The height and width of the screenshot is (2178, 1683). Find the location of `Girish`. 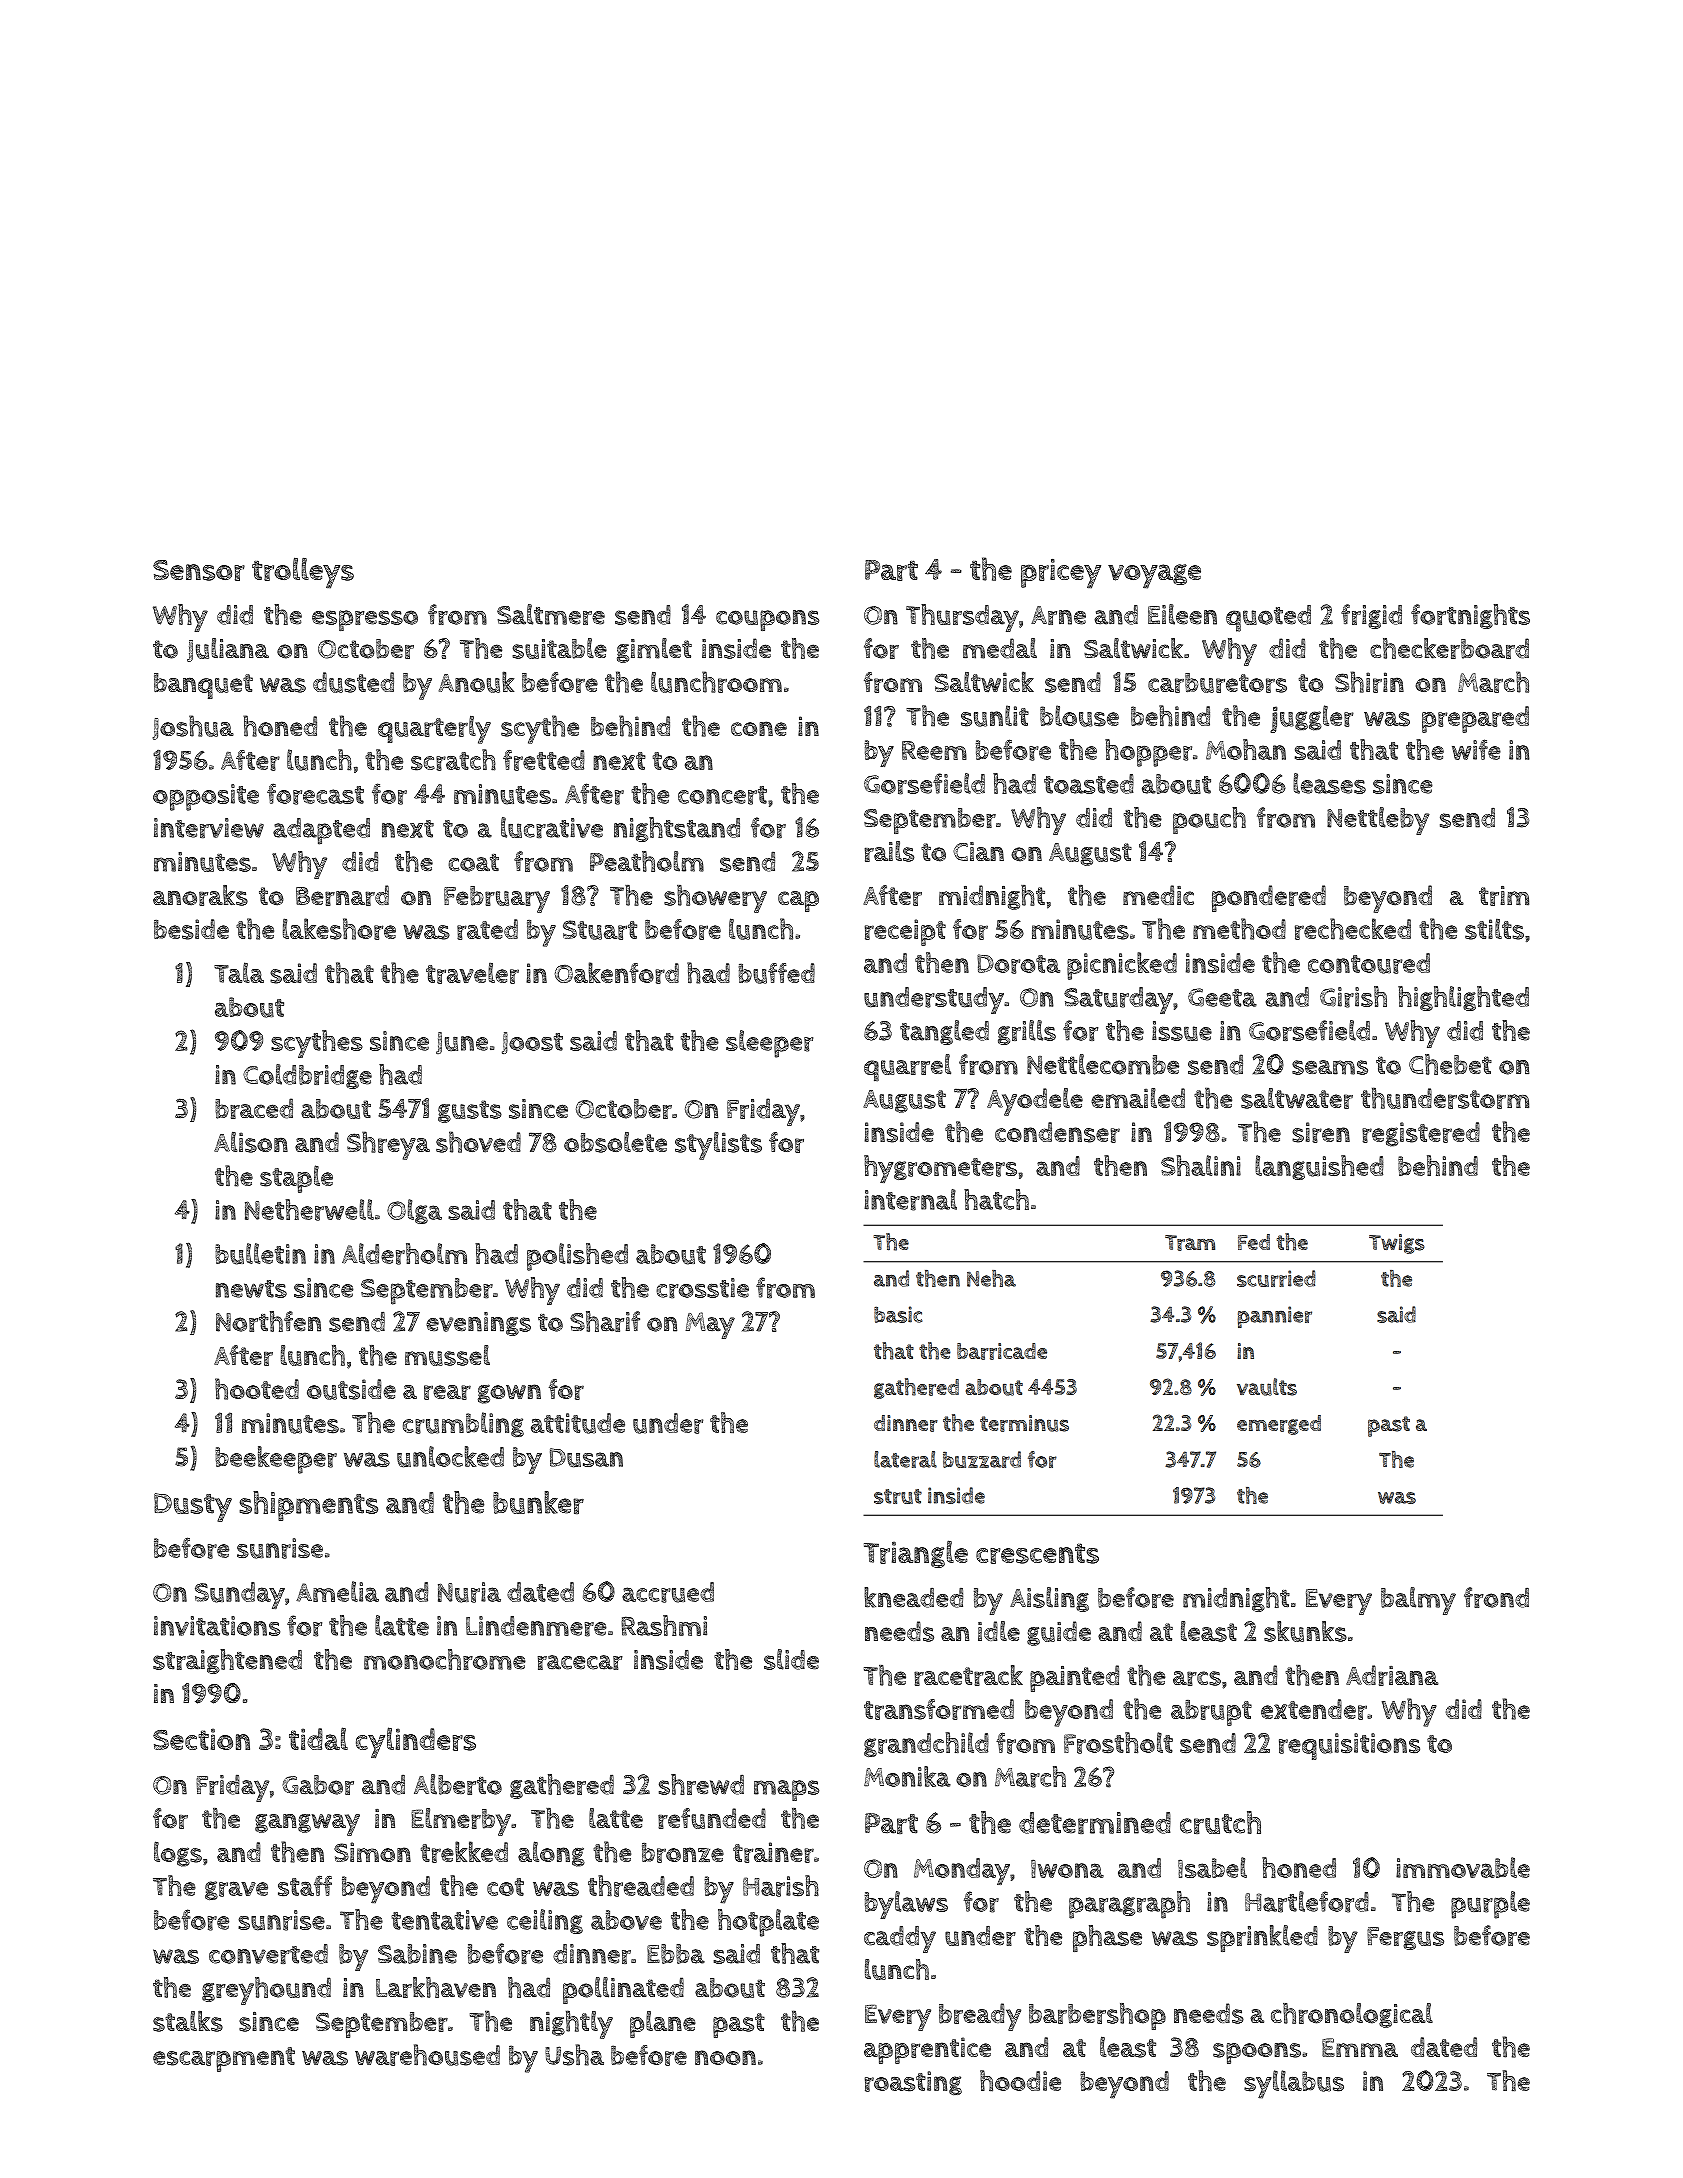

Girish is located at coordinates (1353, 997).
